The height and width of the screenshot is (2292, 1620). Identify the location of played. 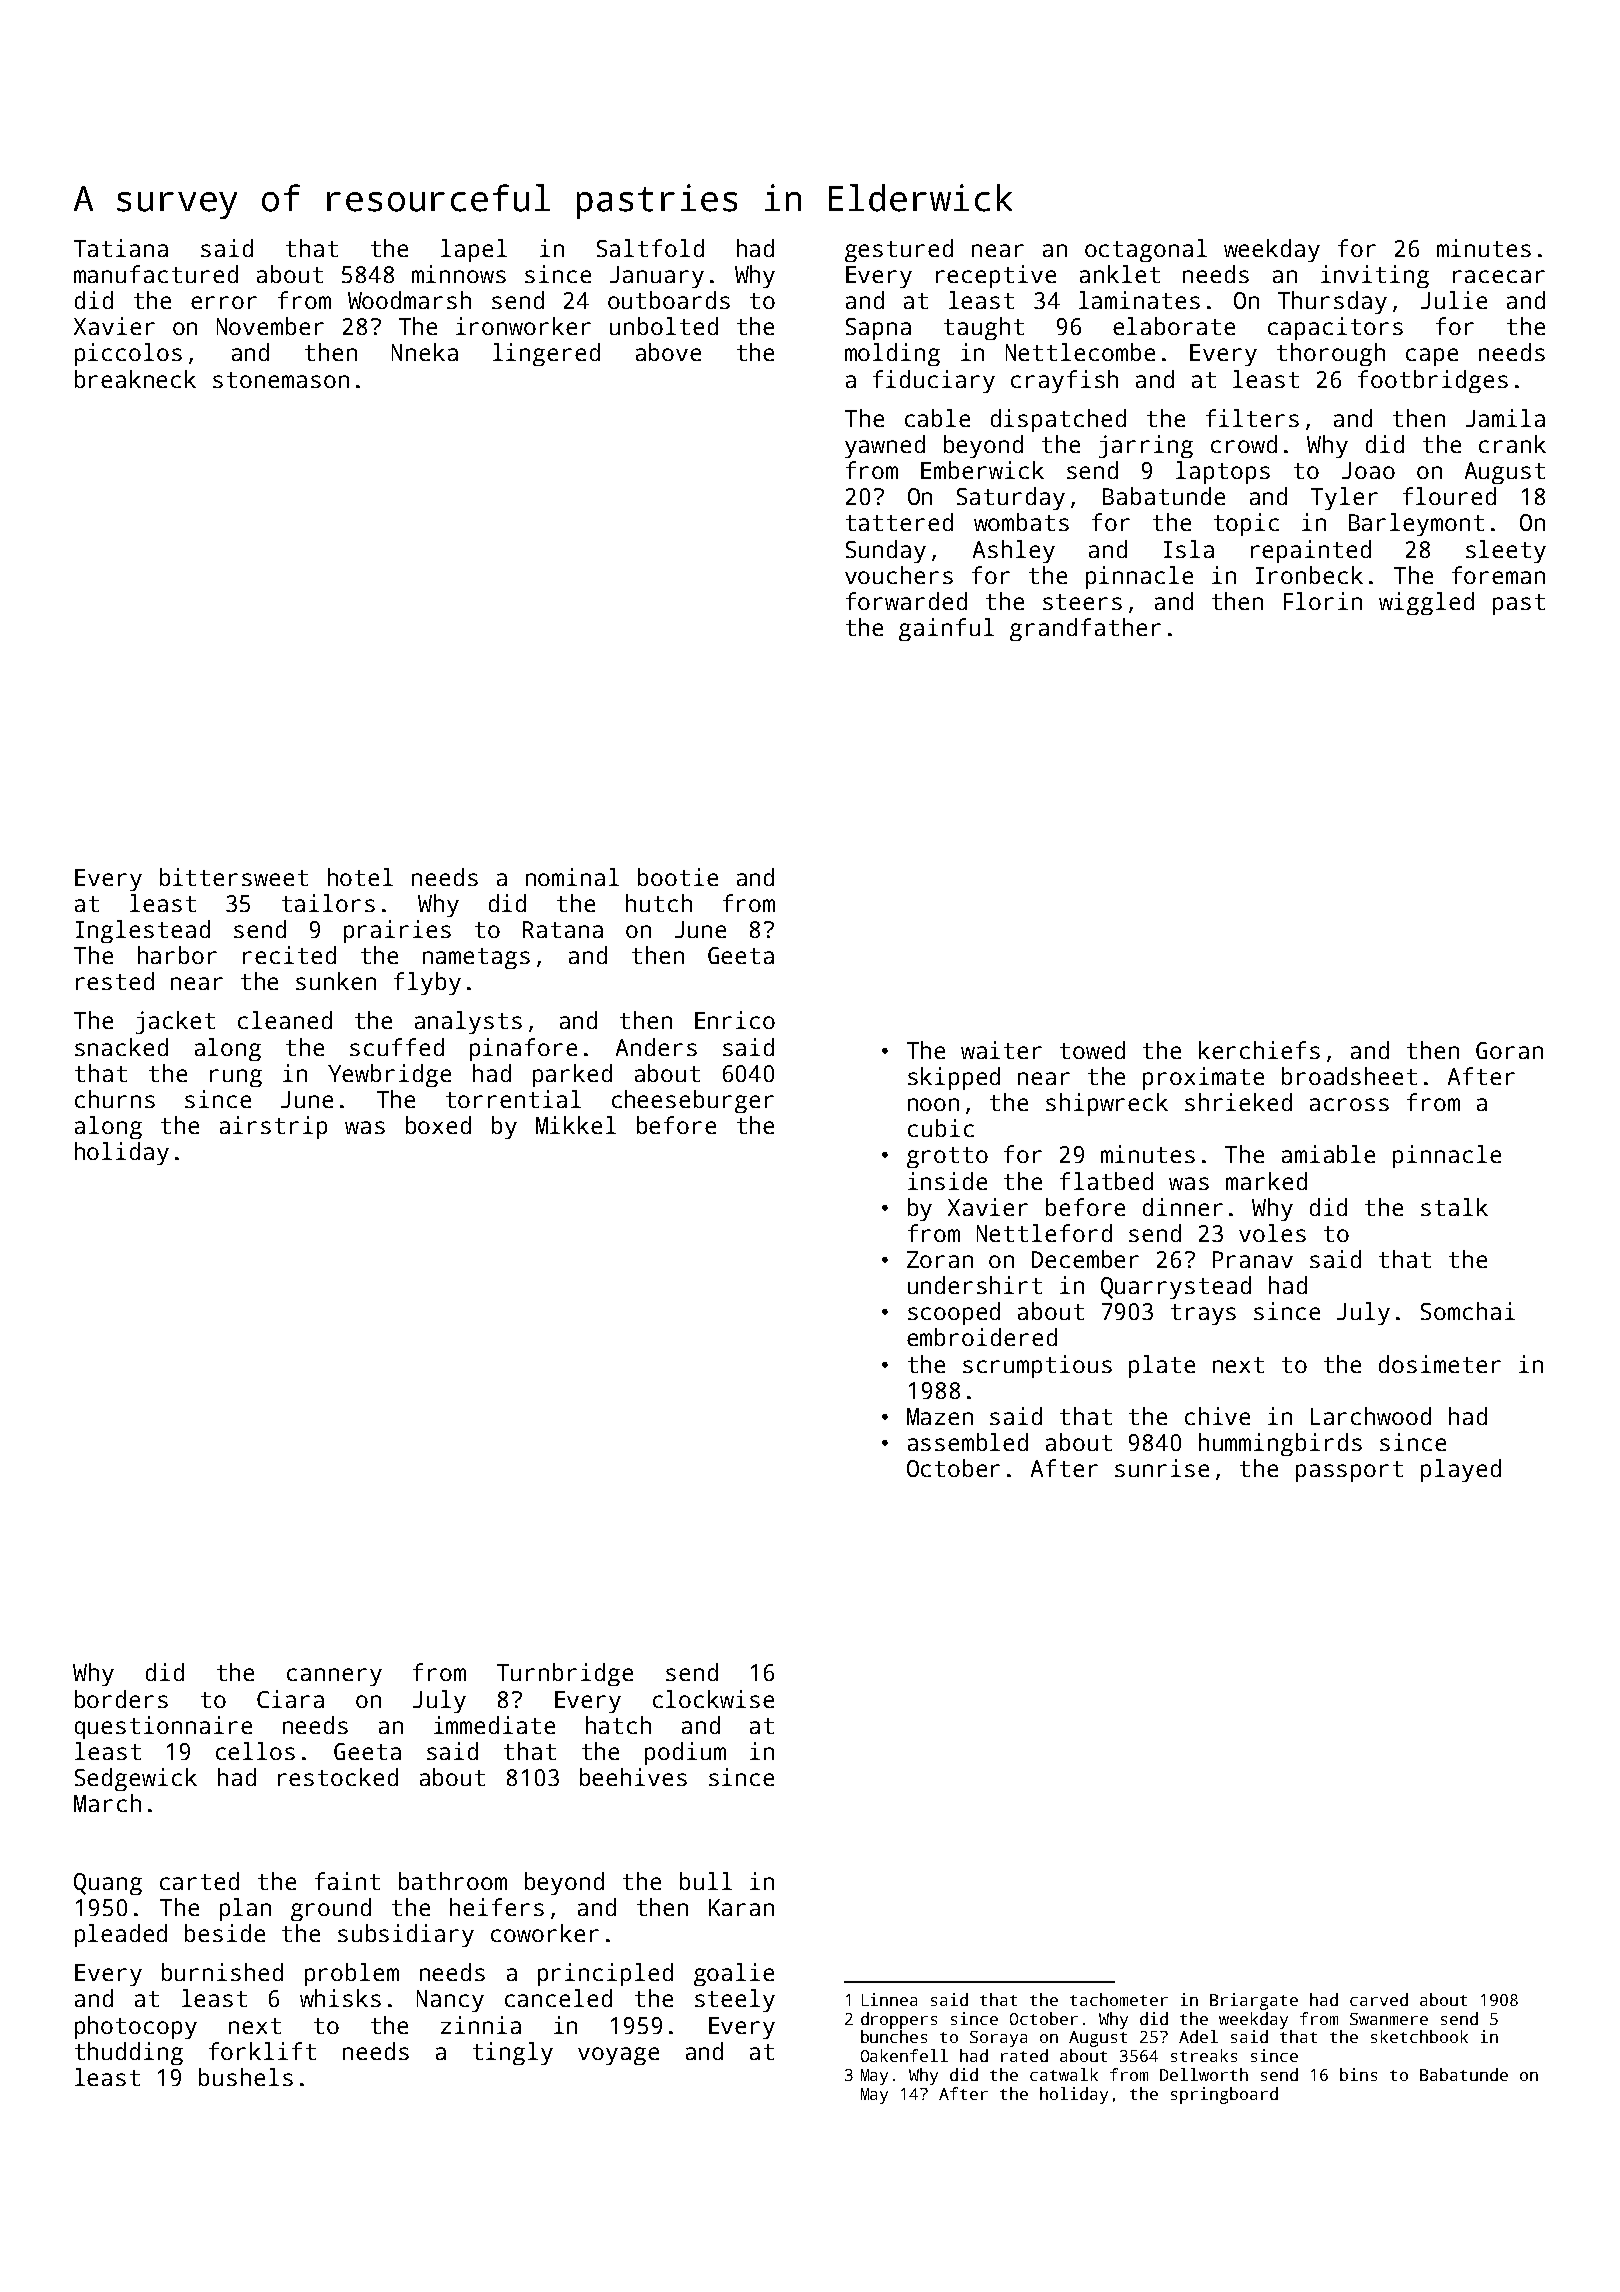
(1461, 1470).
